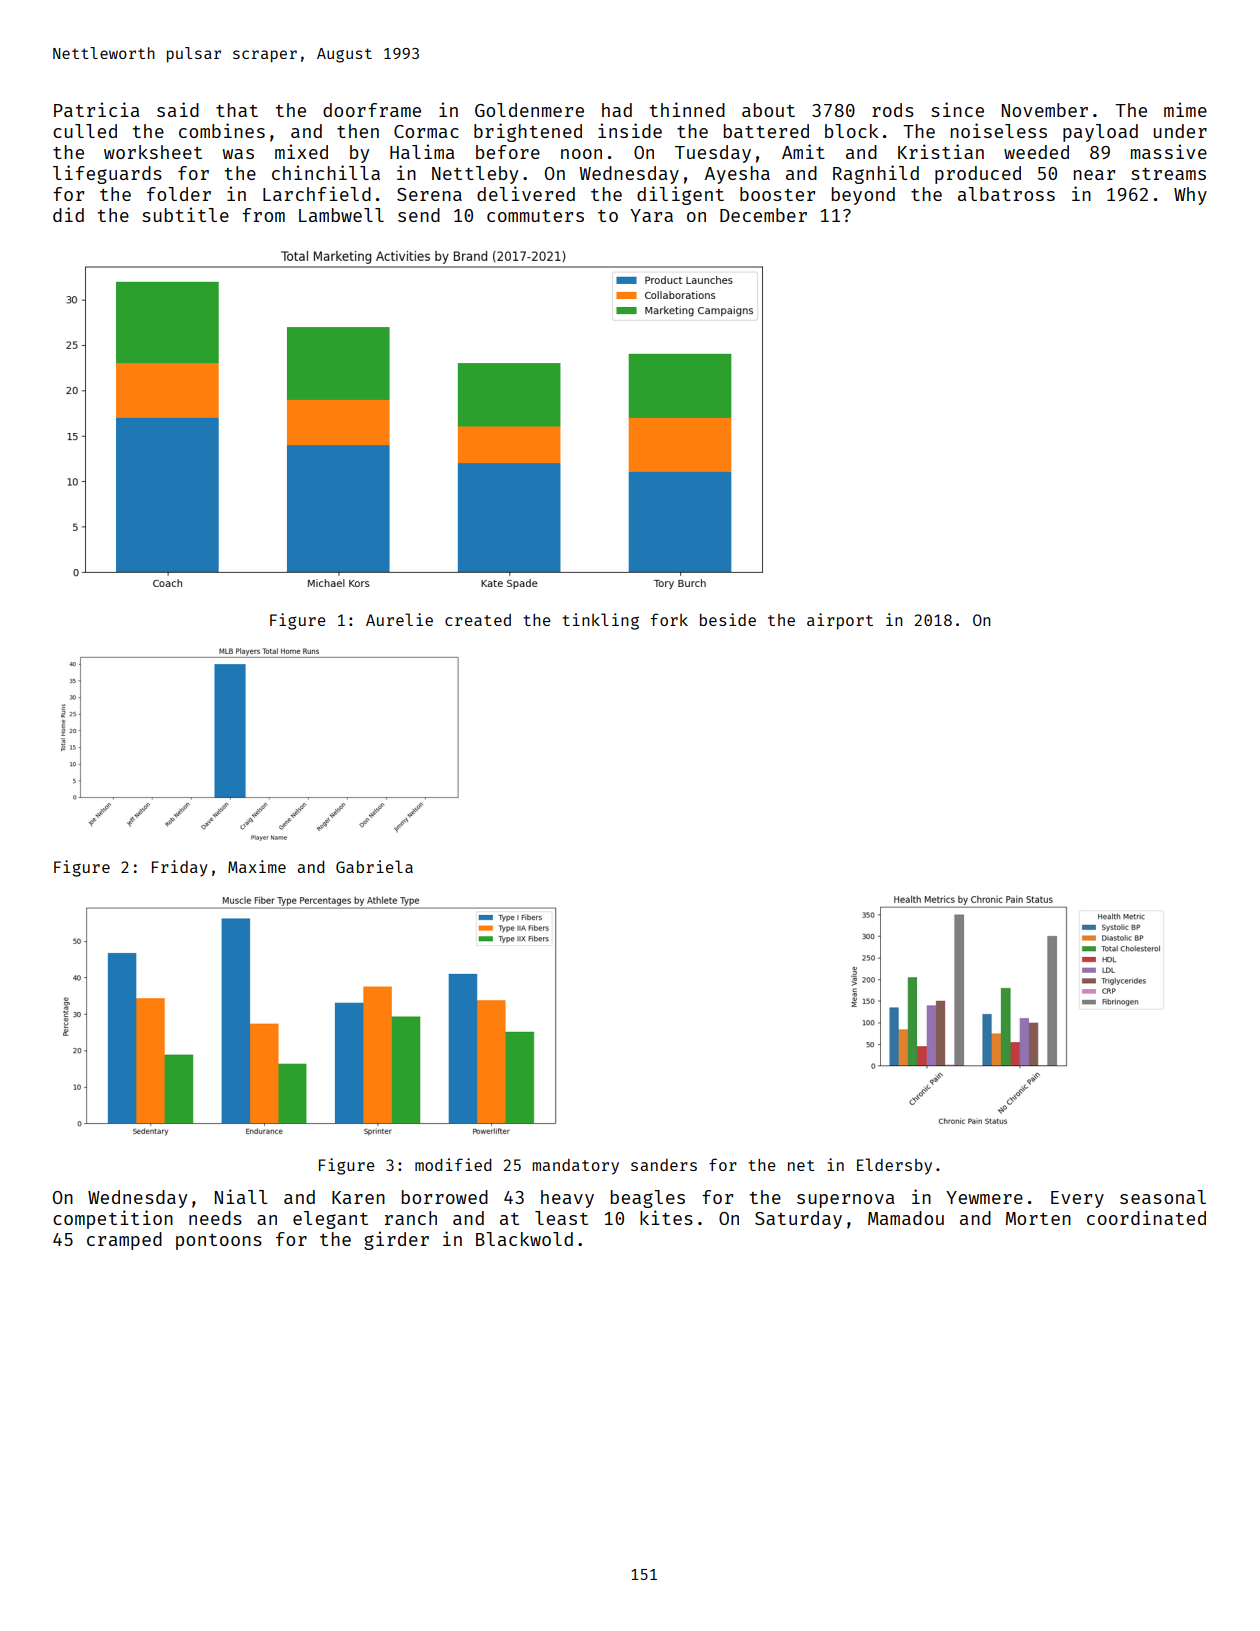 This page has width=1260, height=1631. What do you see at coordinates (840, 621) in the page?
I see `airport` at bounding box center [840, 621].
